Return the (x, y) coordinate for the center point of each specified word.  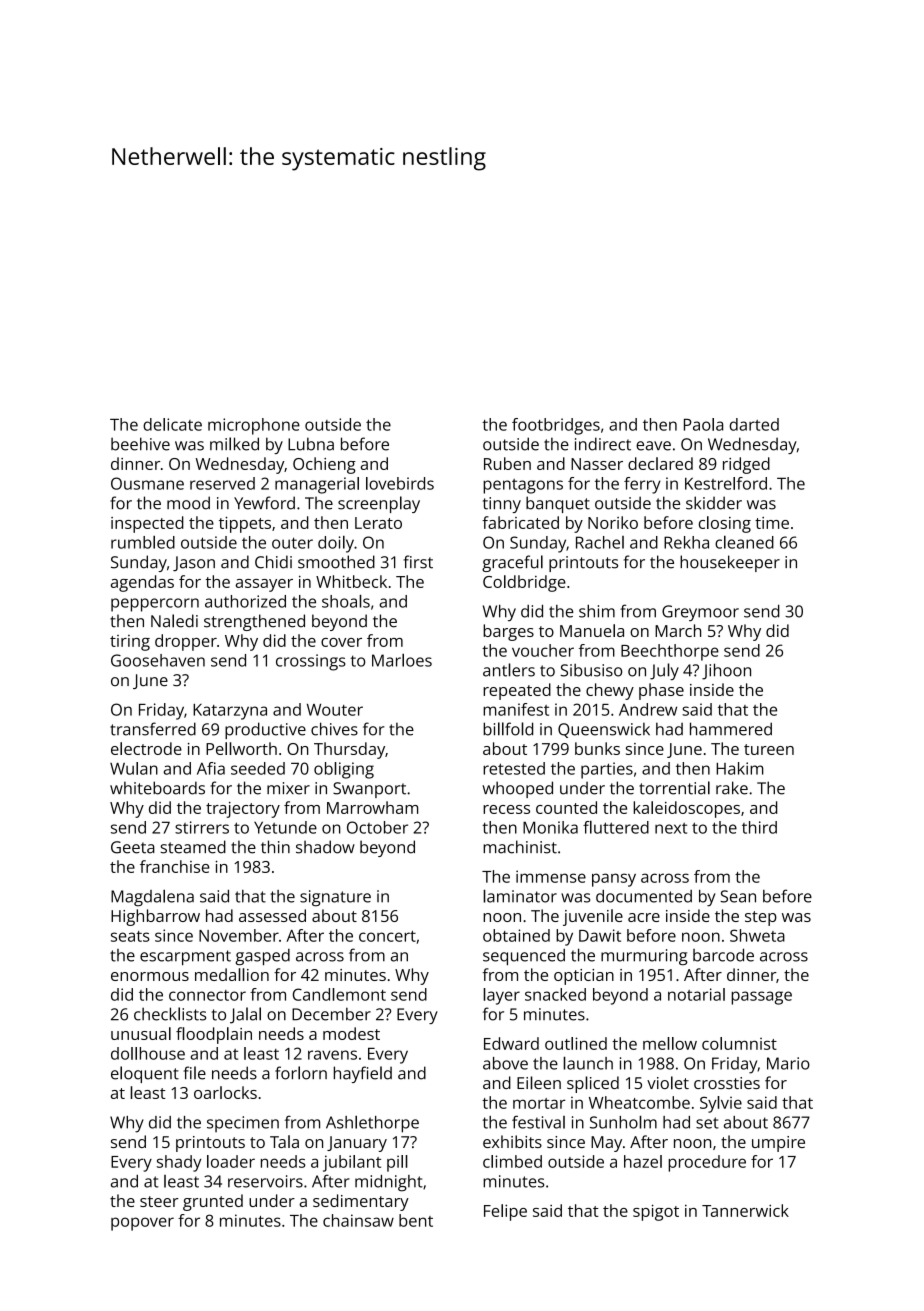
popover (142, 1224)
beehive (140, 444)
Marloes (402, 660)
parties (607, 770)
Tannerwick (745, 1210)
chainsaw (358, 1220)
